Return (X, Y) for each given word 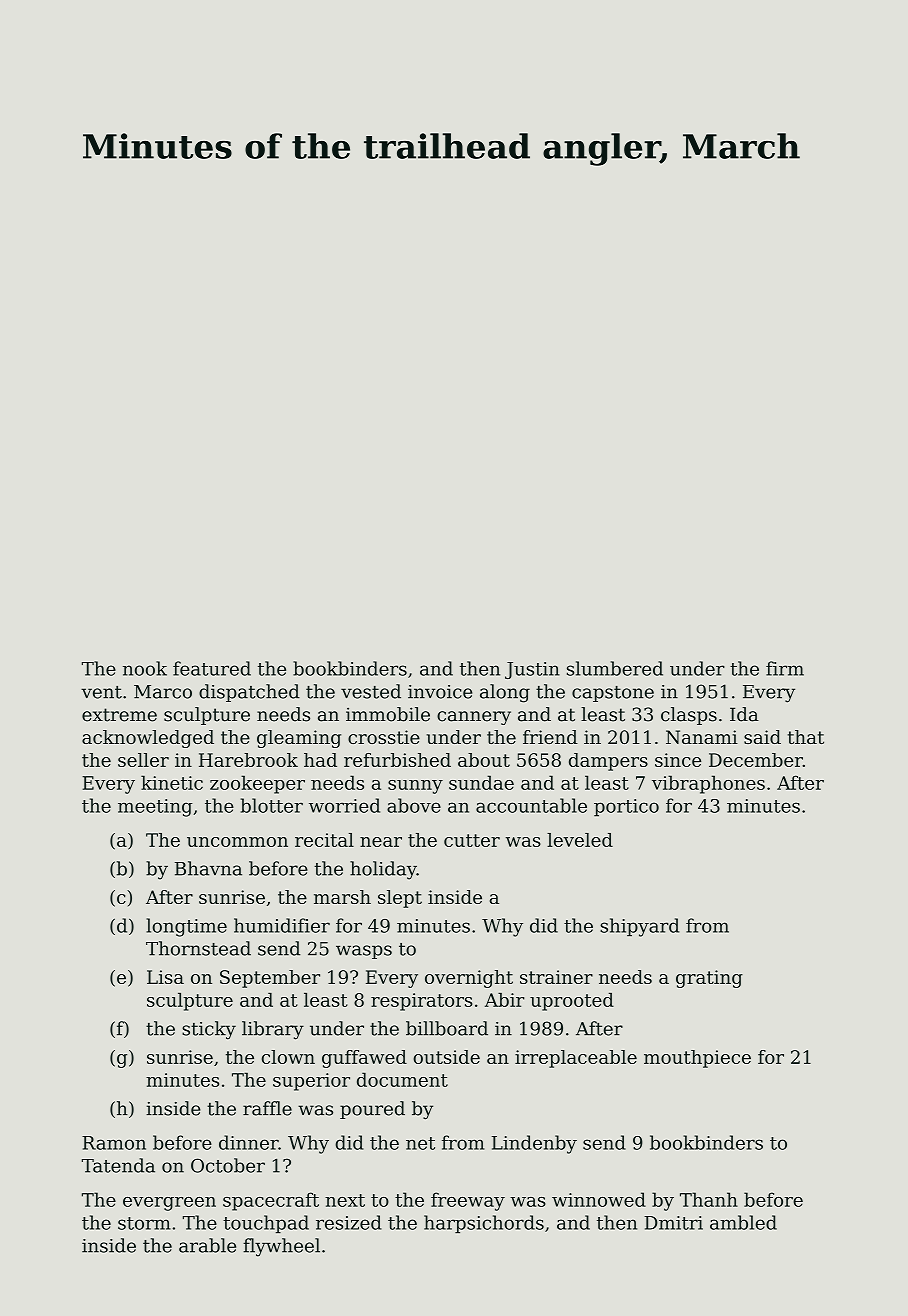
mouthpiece (697, 1059)
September (270, 979)
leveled (580, 840)
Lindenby (534, 1144)
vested (371, 691)
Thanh (709, 1199)
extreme (119, 715)
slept (400, 899)
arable (207, 1245)
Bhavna (208, 868)
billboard (447, 1028)
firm (785, 668)
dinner (248, 1142)
